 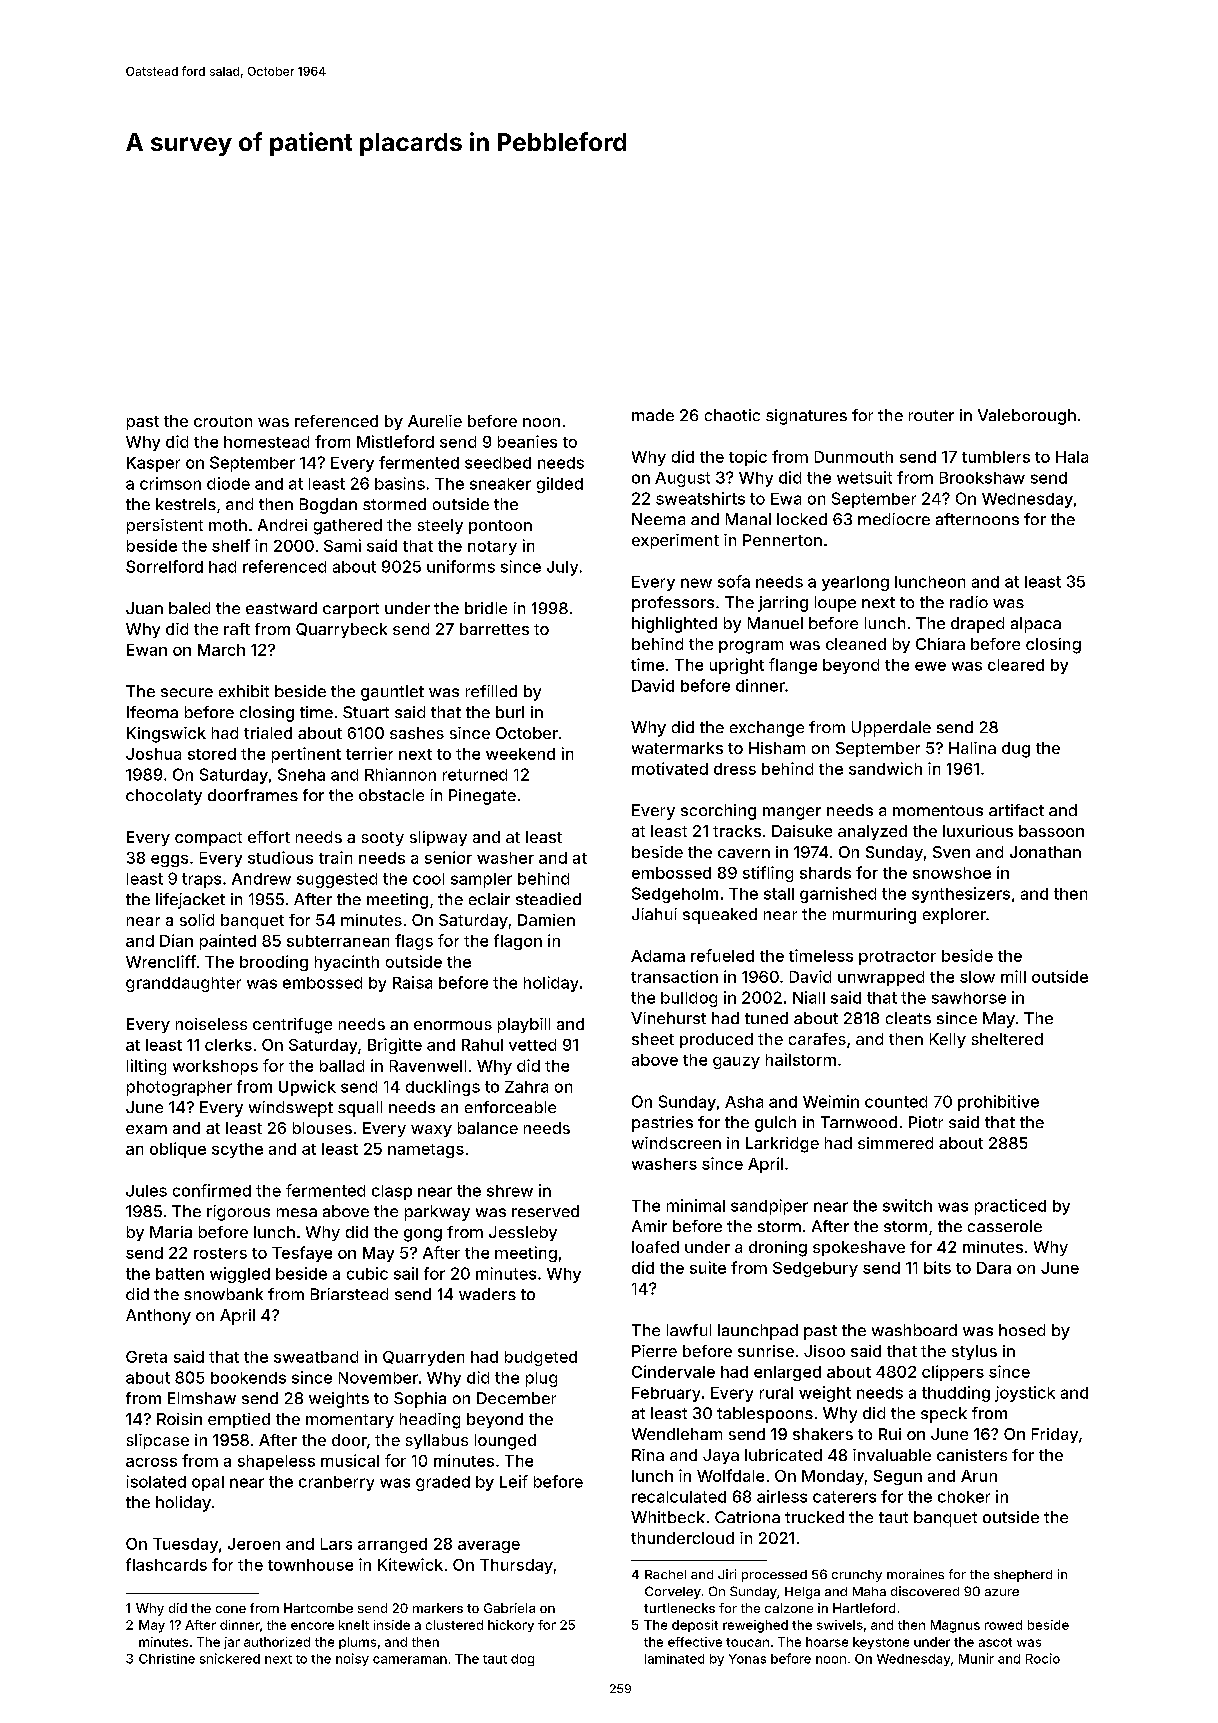 What do you see at coordinates (156, 1481) in the screenshot?
I see `isolated` at bounding box center [156, 1481].
